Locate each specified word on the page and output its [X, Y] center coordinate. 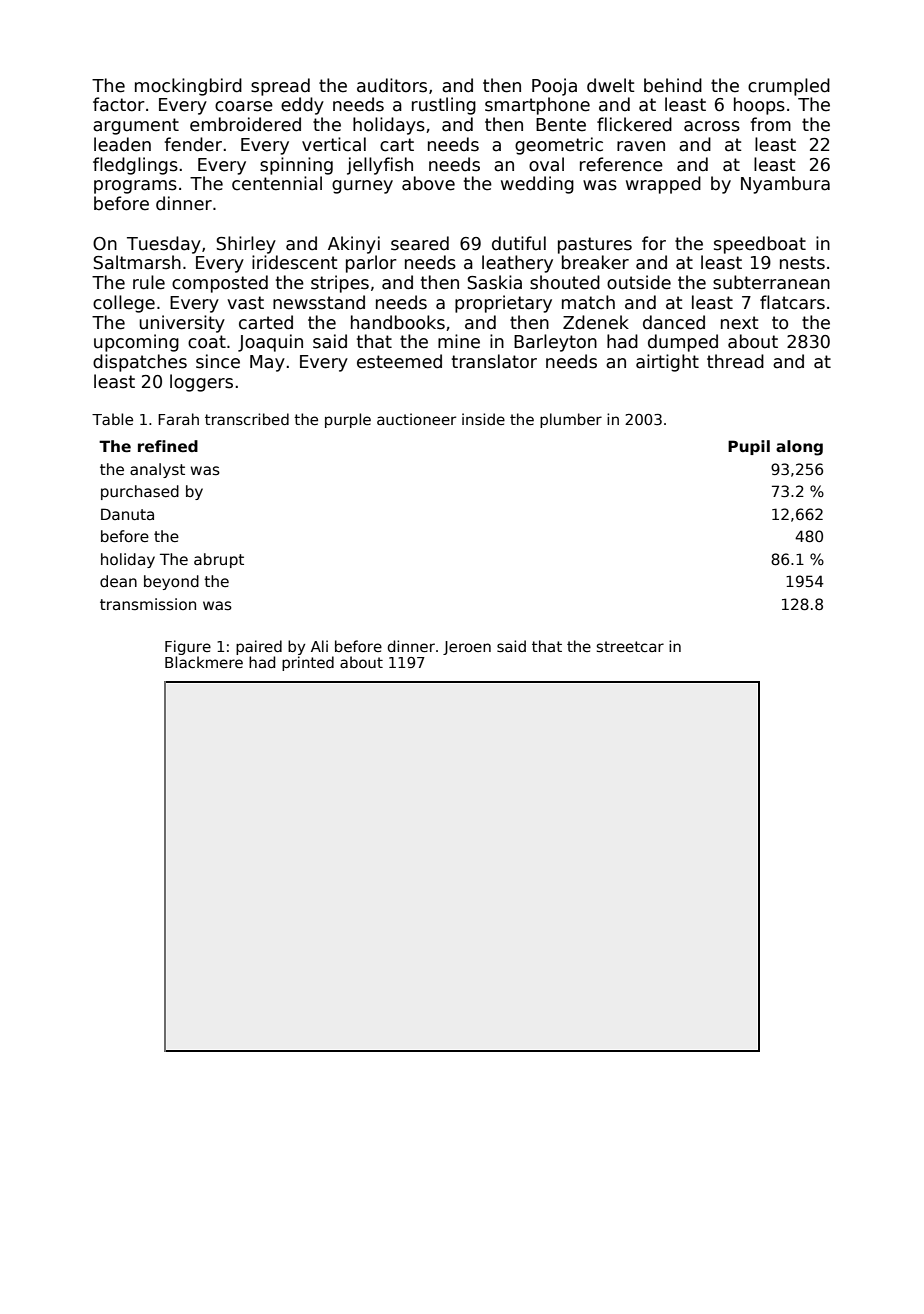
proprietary [503, 304]
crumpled [789, 87]
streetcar [630, 646]
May [267, 363]
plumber [571, 420]
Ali [319, 646]
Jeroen [467, 648]
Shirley [246, 245]
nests [802, 263]
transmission [148, 604]
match [588, 302]
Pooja [554, 87]
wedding [537, 185]
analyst [157, 470]
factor [119, 104]
